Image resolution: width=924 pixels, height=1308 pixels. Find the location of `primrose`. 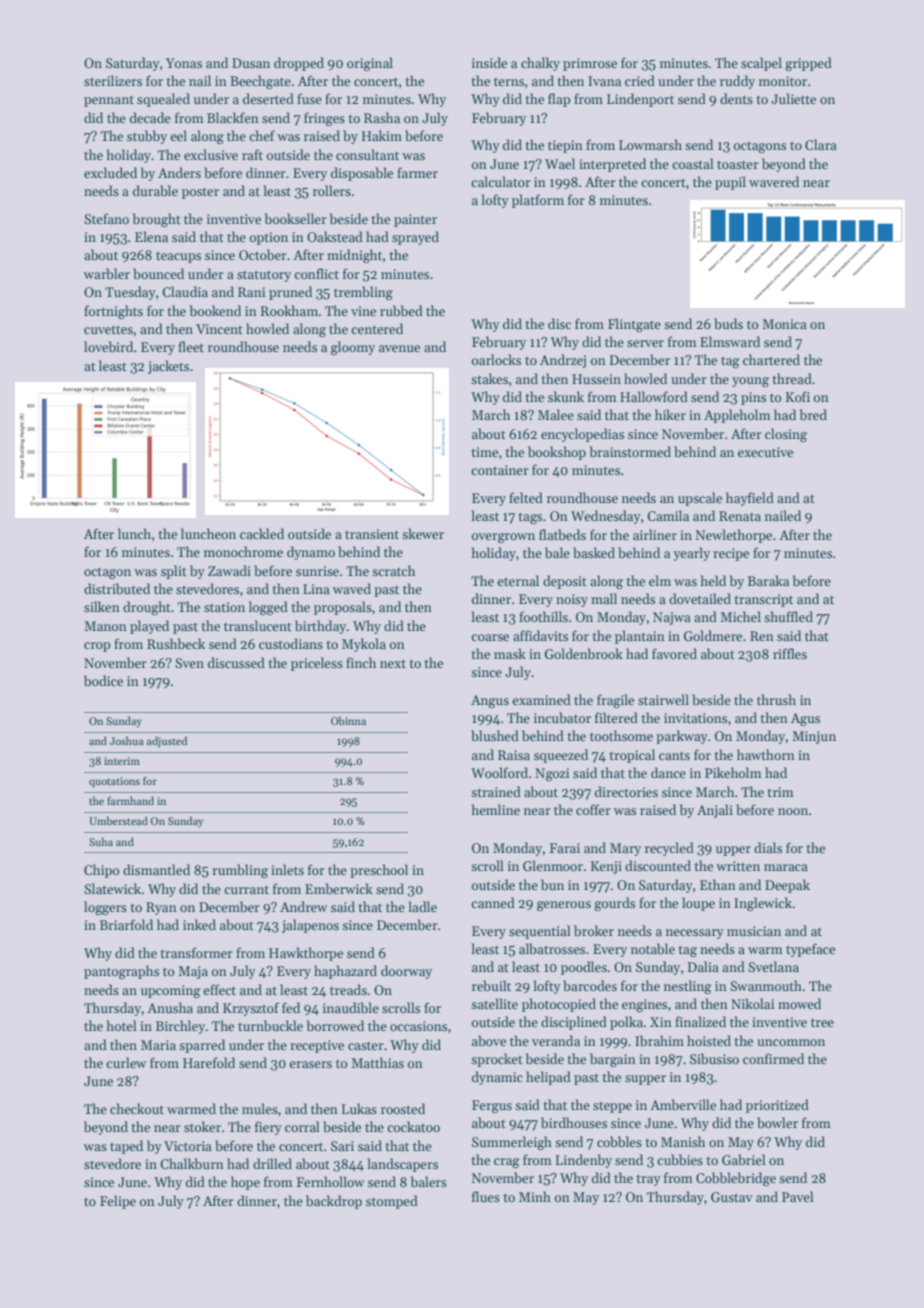

primrose is located at coordinates (590, 64).
